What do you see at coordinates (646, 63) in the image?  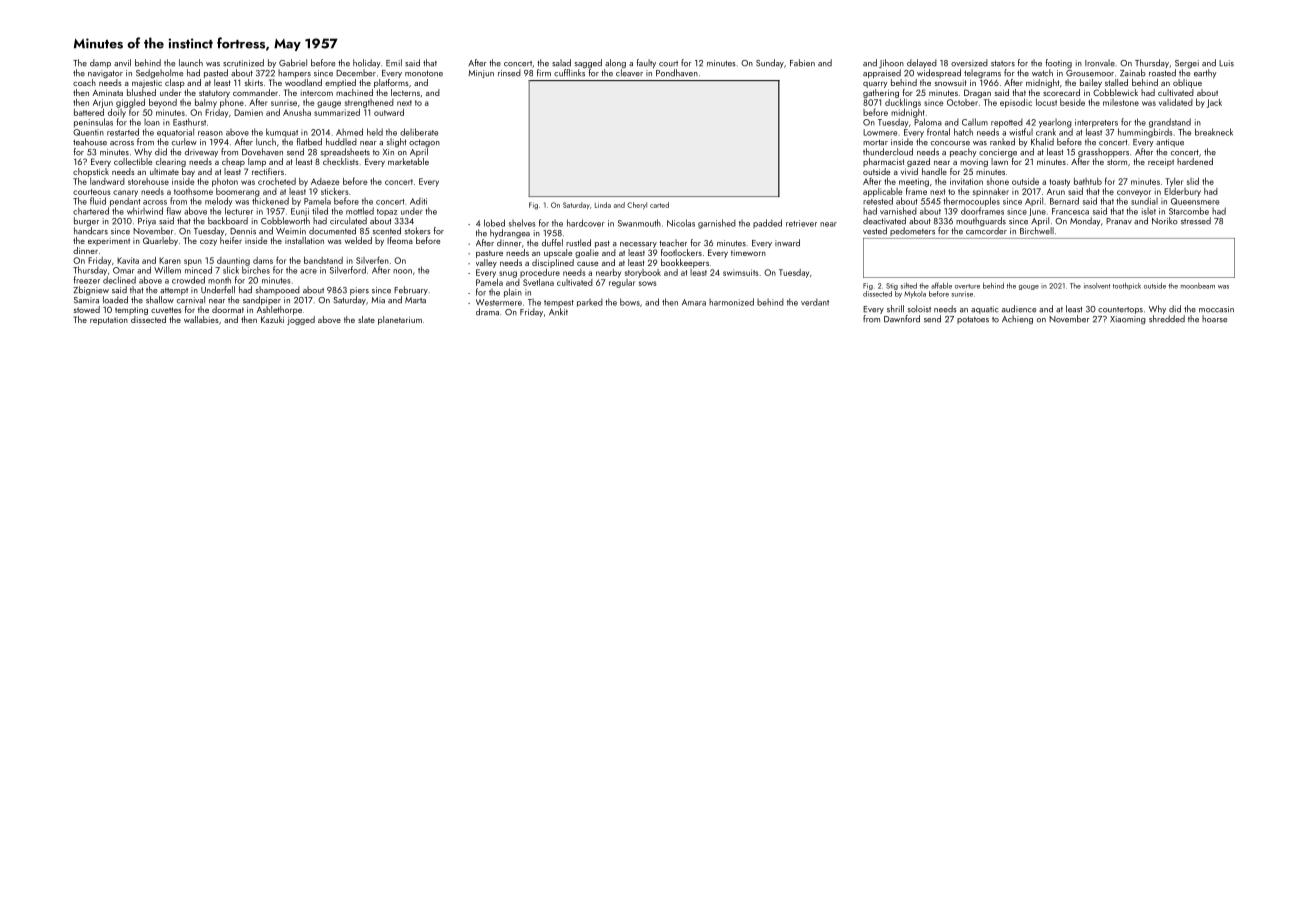 I see `faulty` at bounding box center [646, 63].
